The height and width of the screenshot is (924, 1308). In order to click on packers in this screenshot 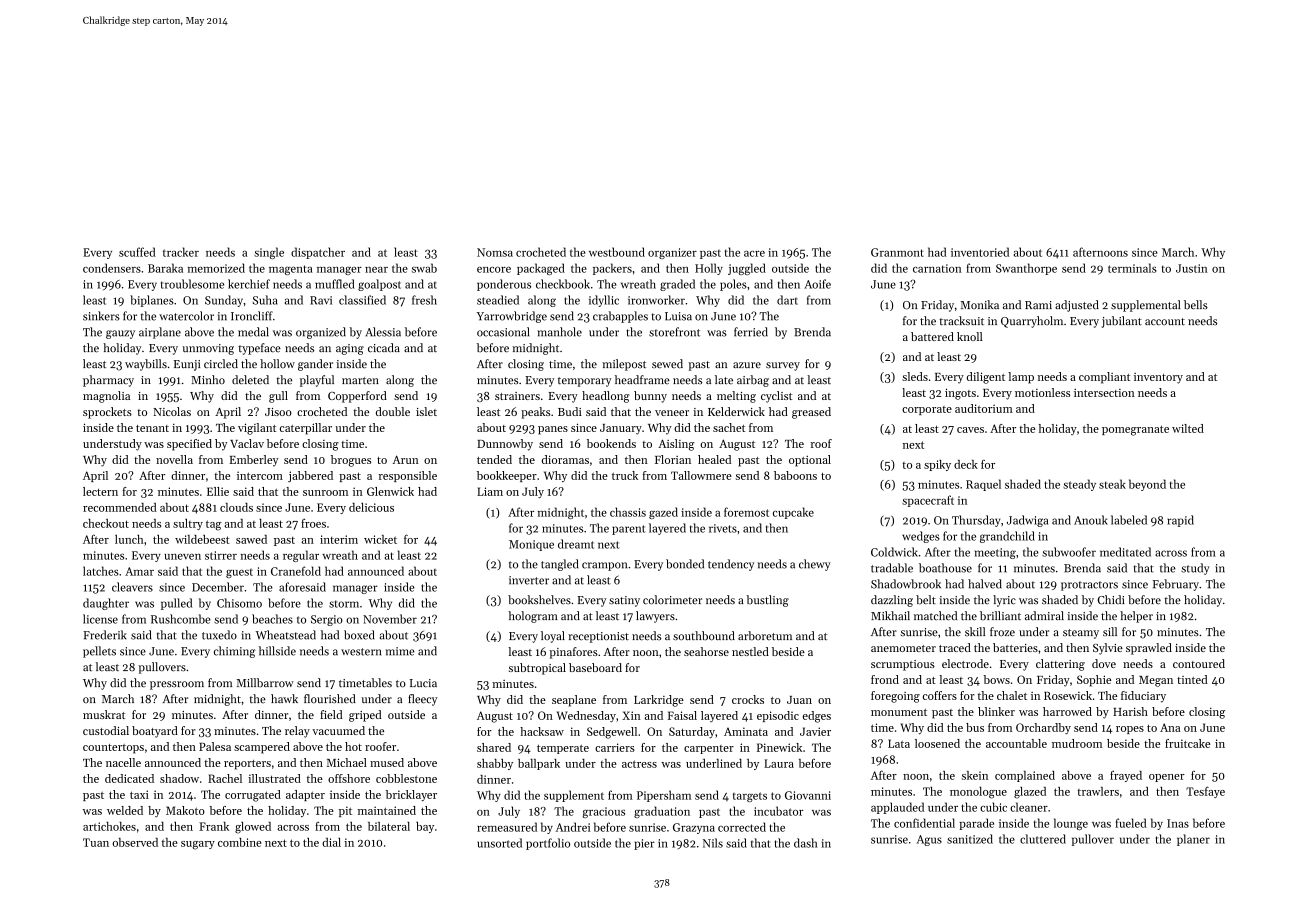, I will do `click(612, 269)`.
